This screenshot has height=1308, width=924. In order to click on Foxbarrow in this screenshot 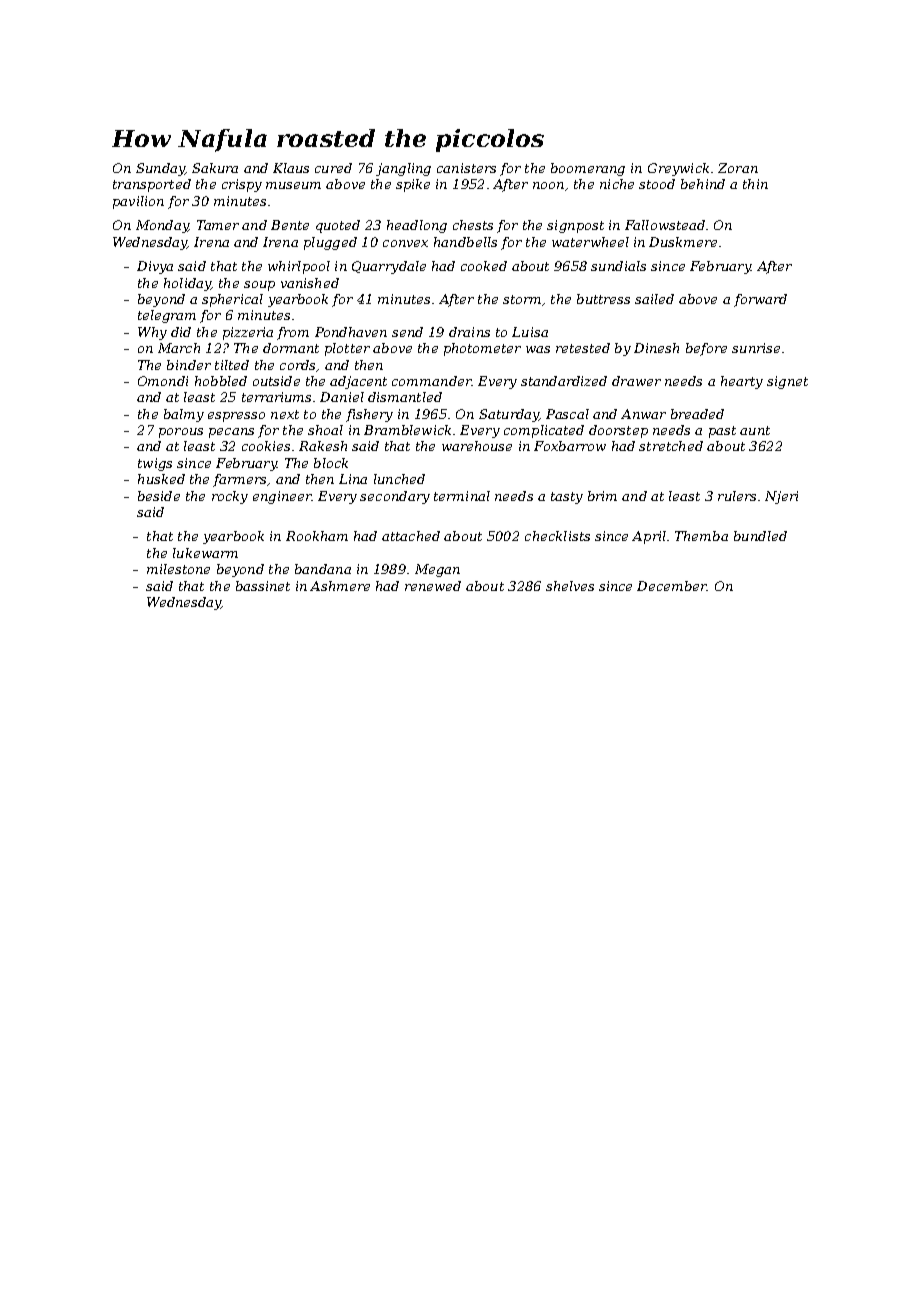, I will do `click(570, 446)`.
